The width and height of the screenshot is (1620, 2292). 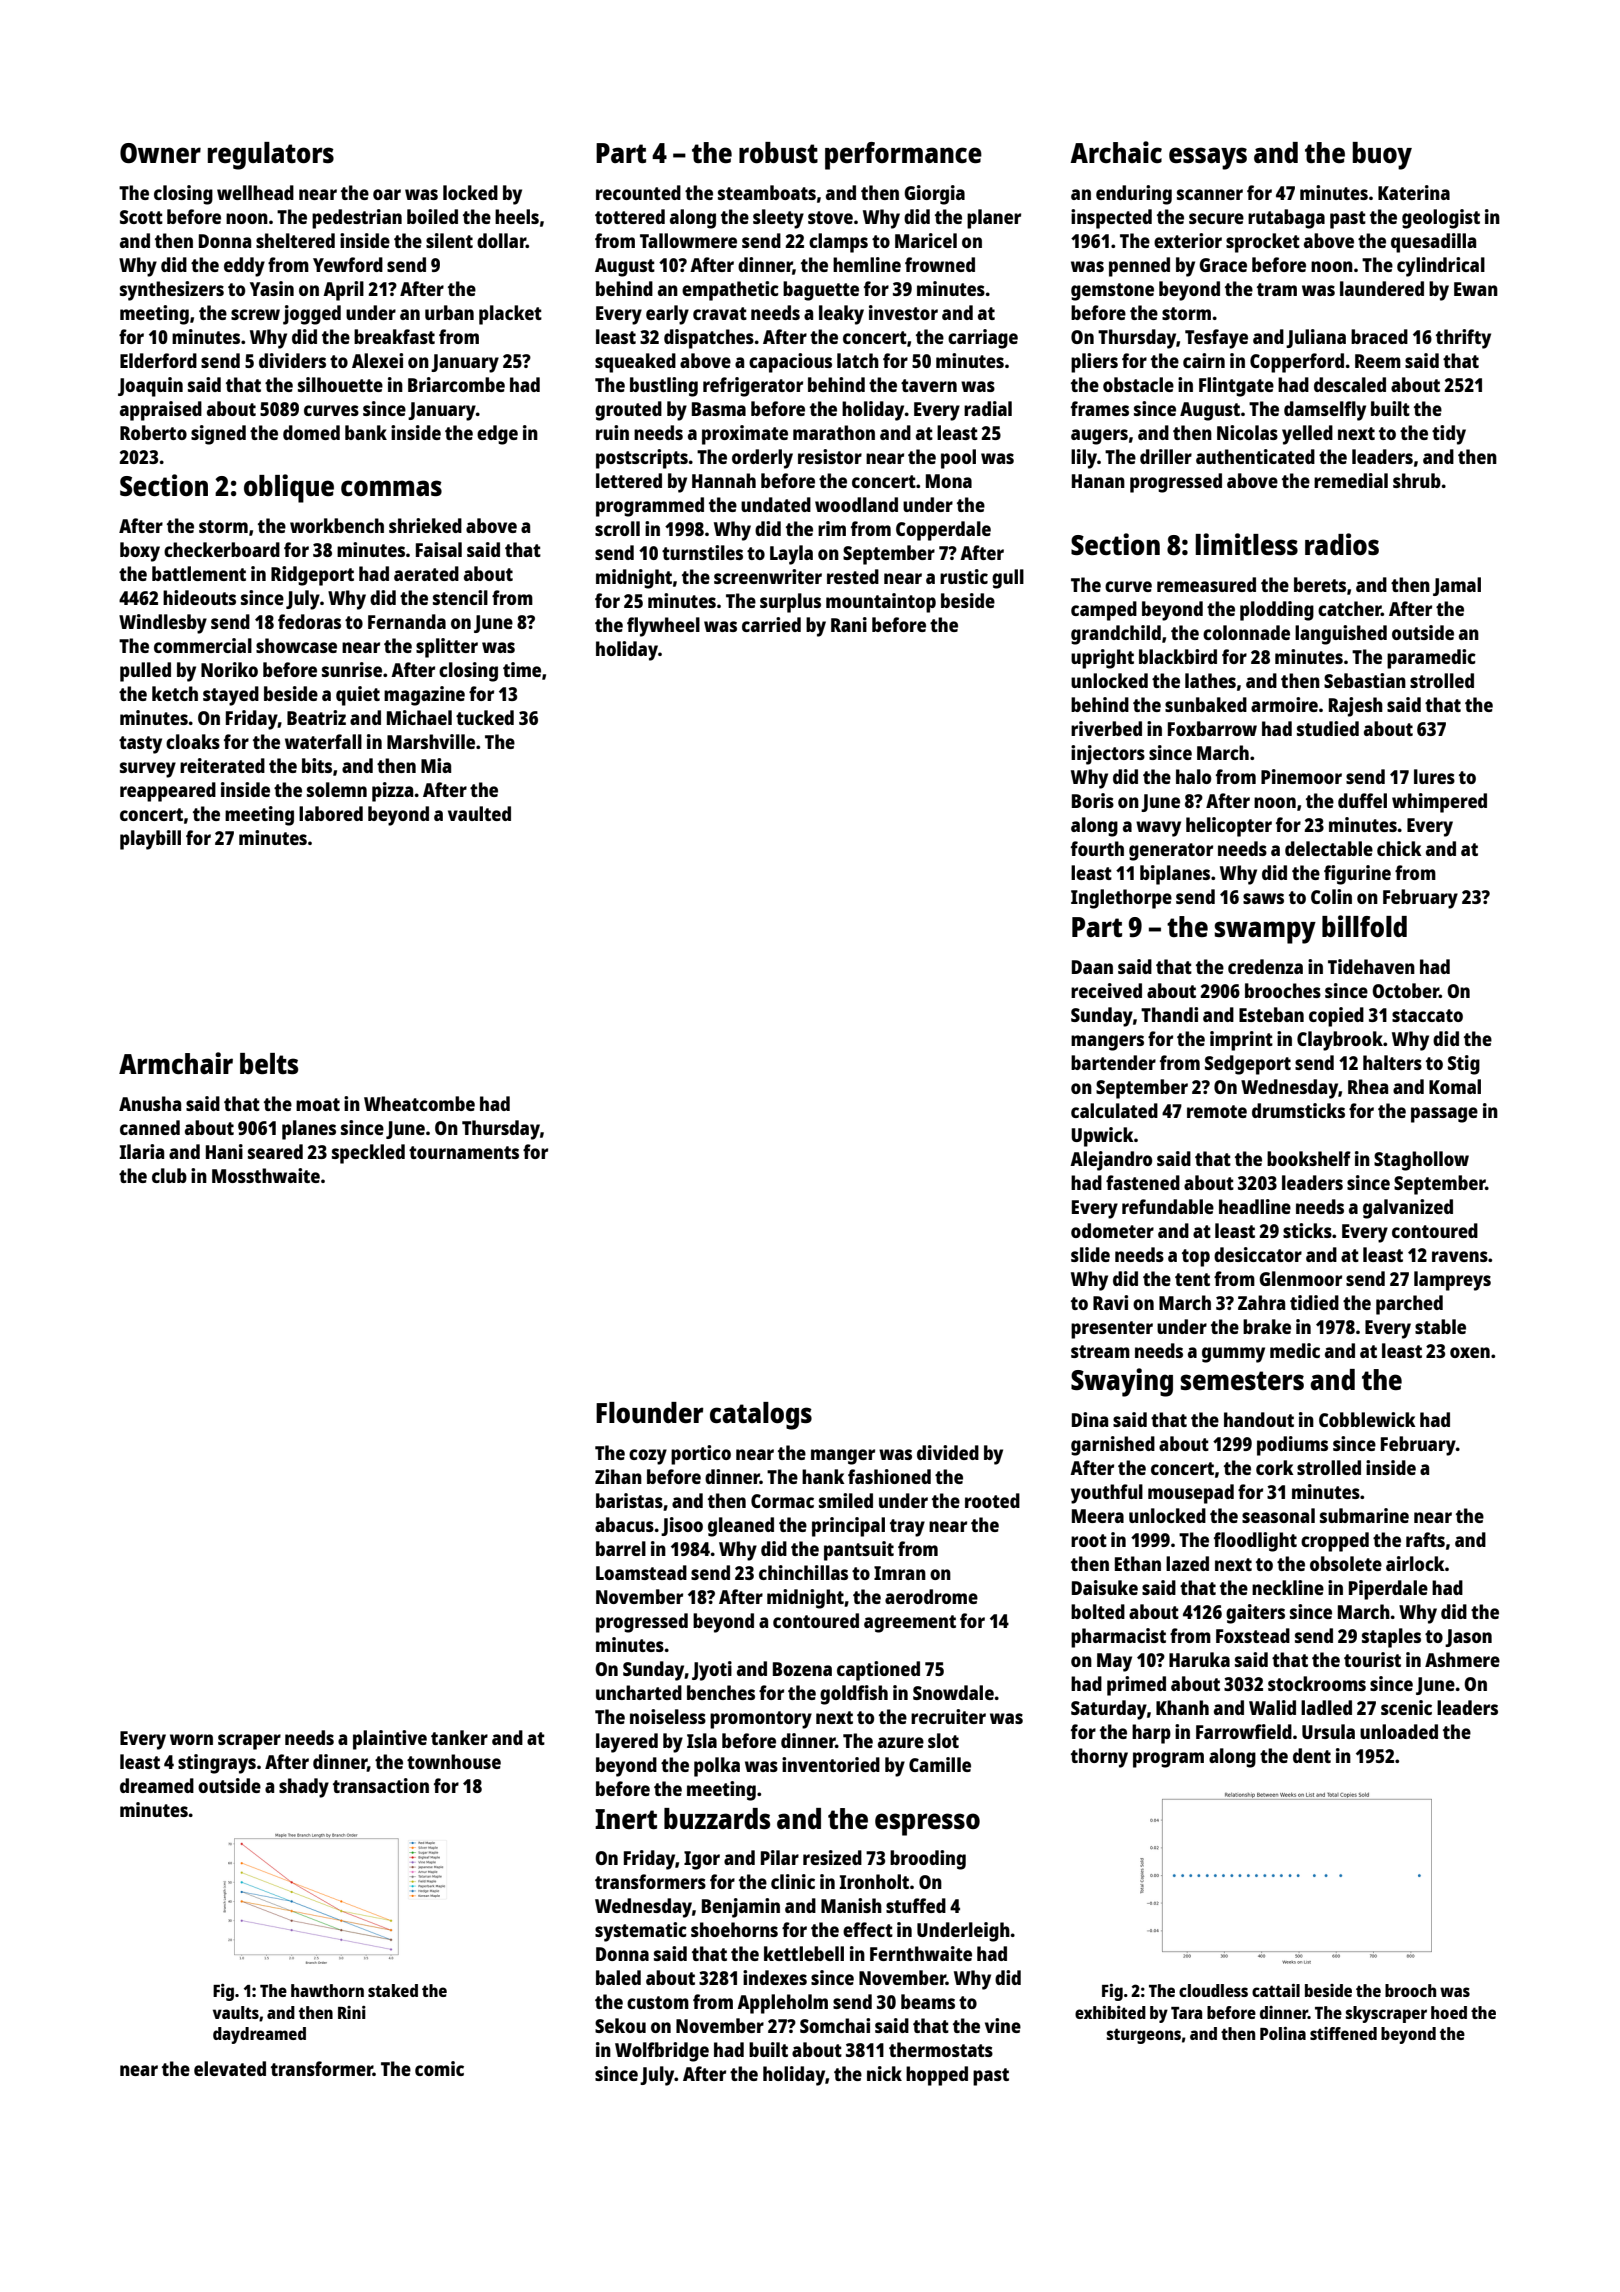 I want to click on Armchair, so click(x=176, y=1063).
